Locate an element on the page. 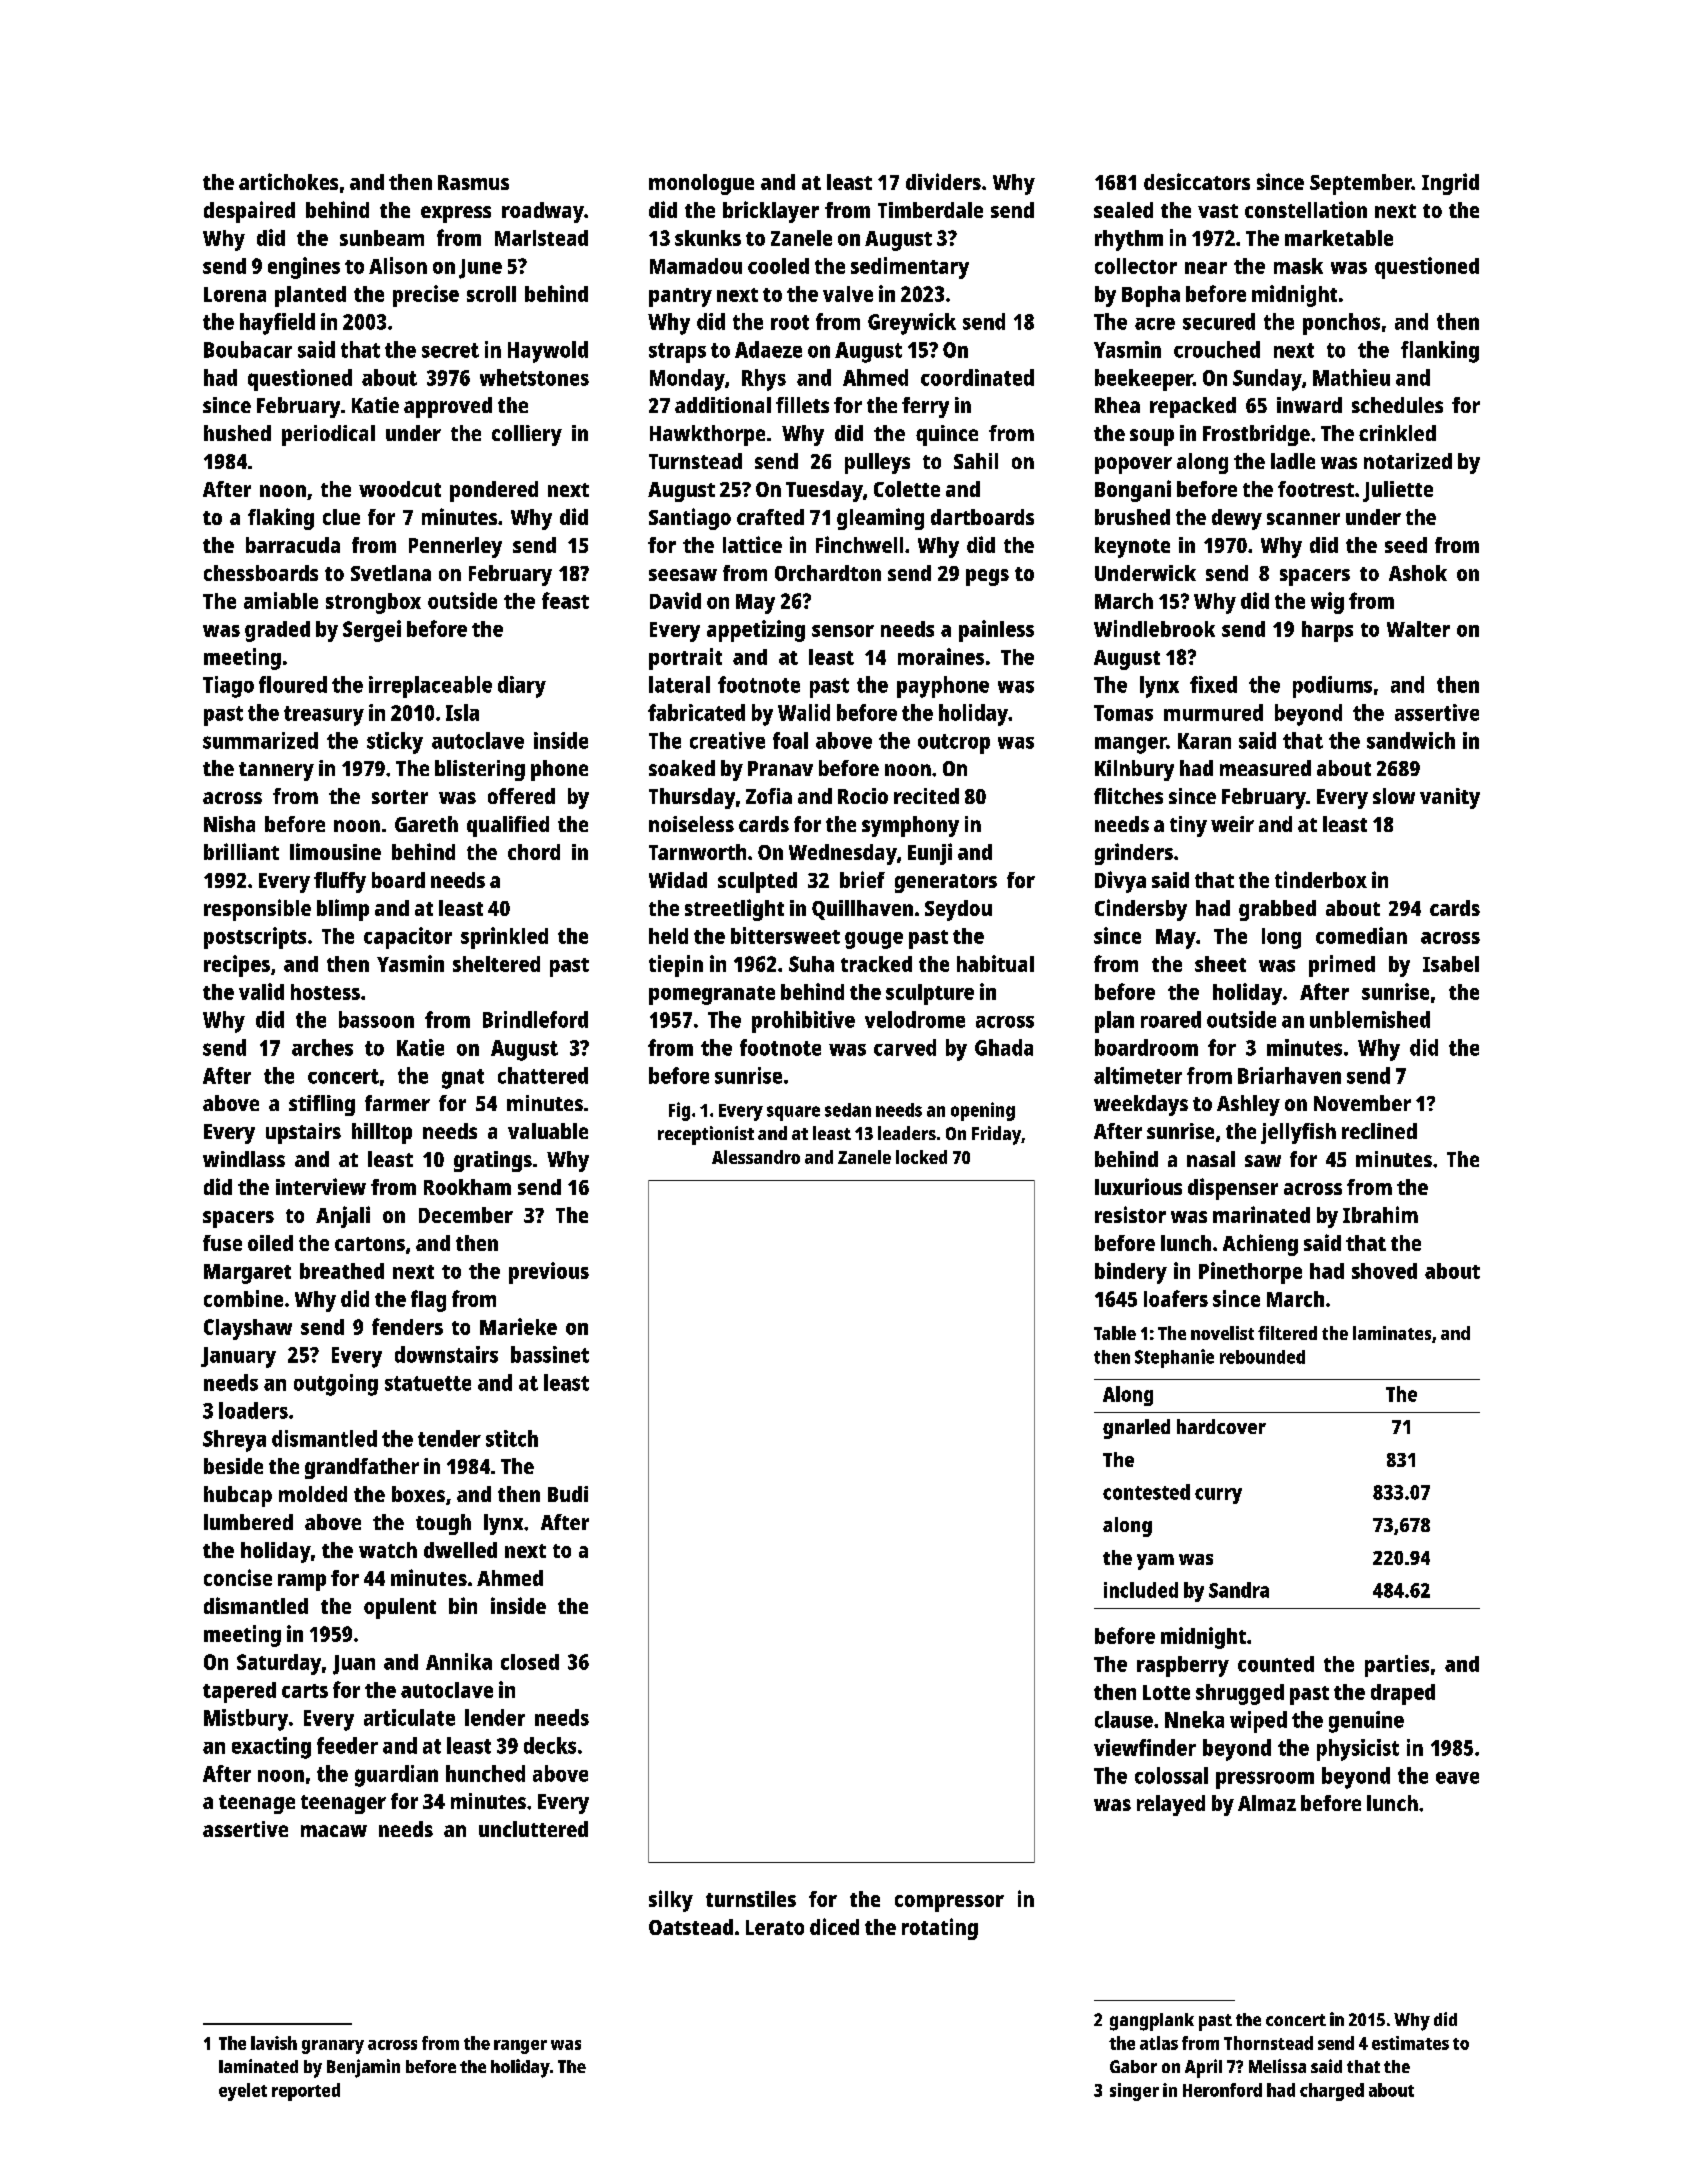 The width and height of the page is (1683, 2178). Ingrid is located at coordinates (1450, 184).
